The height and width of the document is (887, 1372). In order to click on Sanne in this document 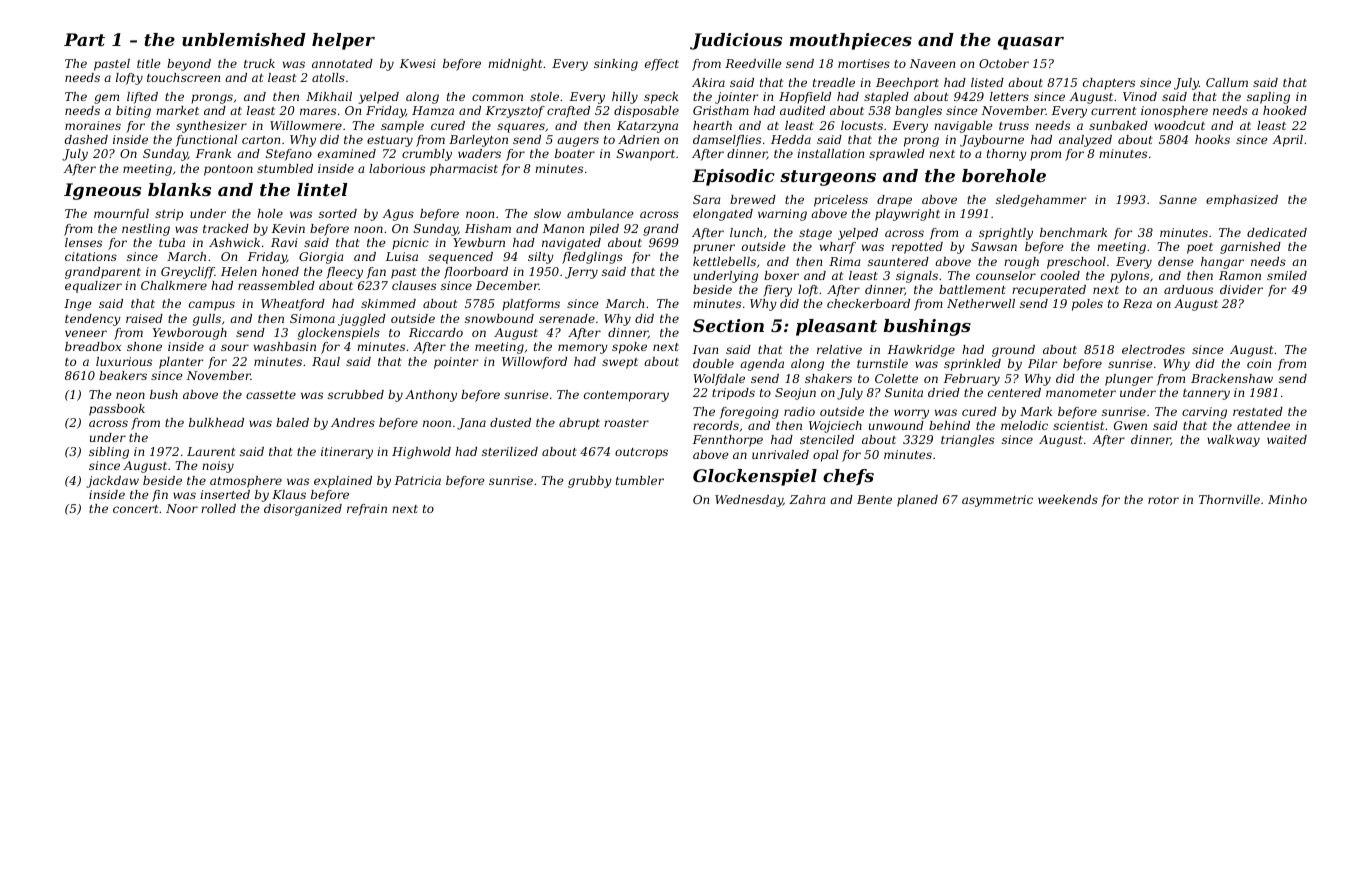, I will do `click(1178, 199)`.
